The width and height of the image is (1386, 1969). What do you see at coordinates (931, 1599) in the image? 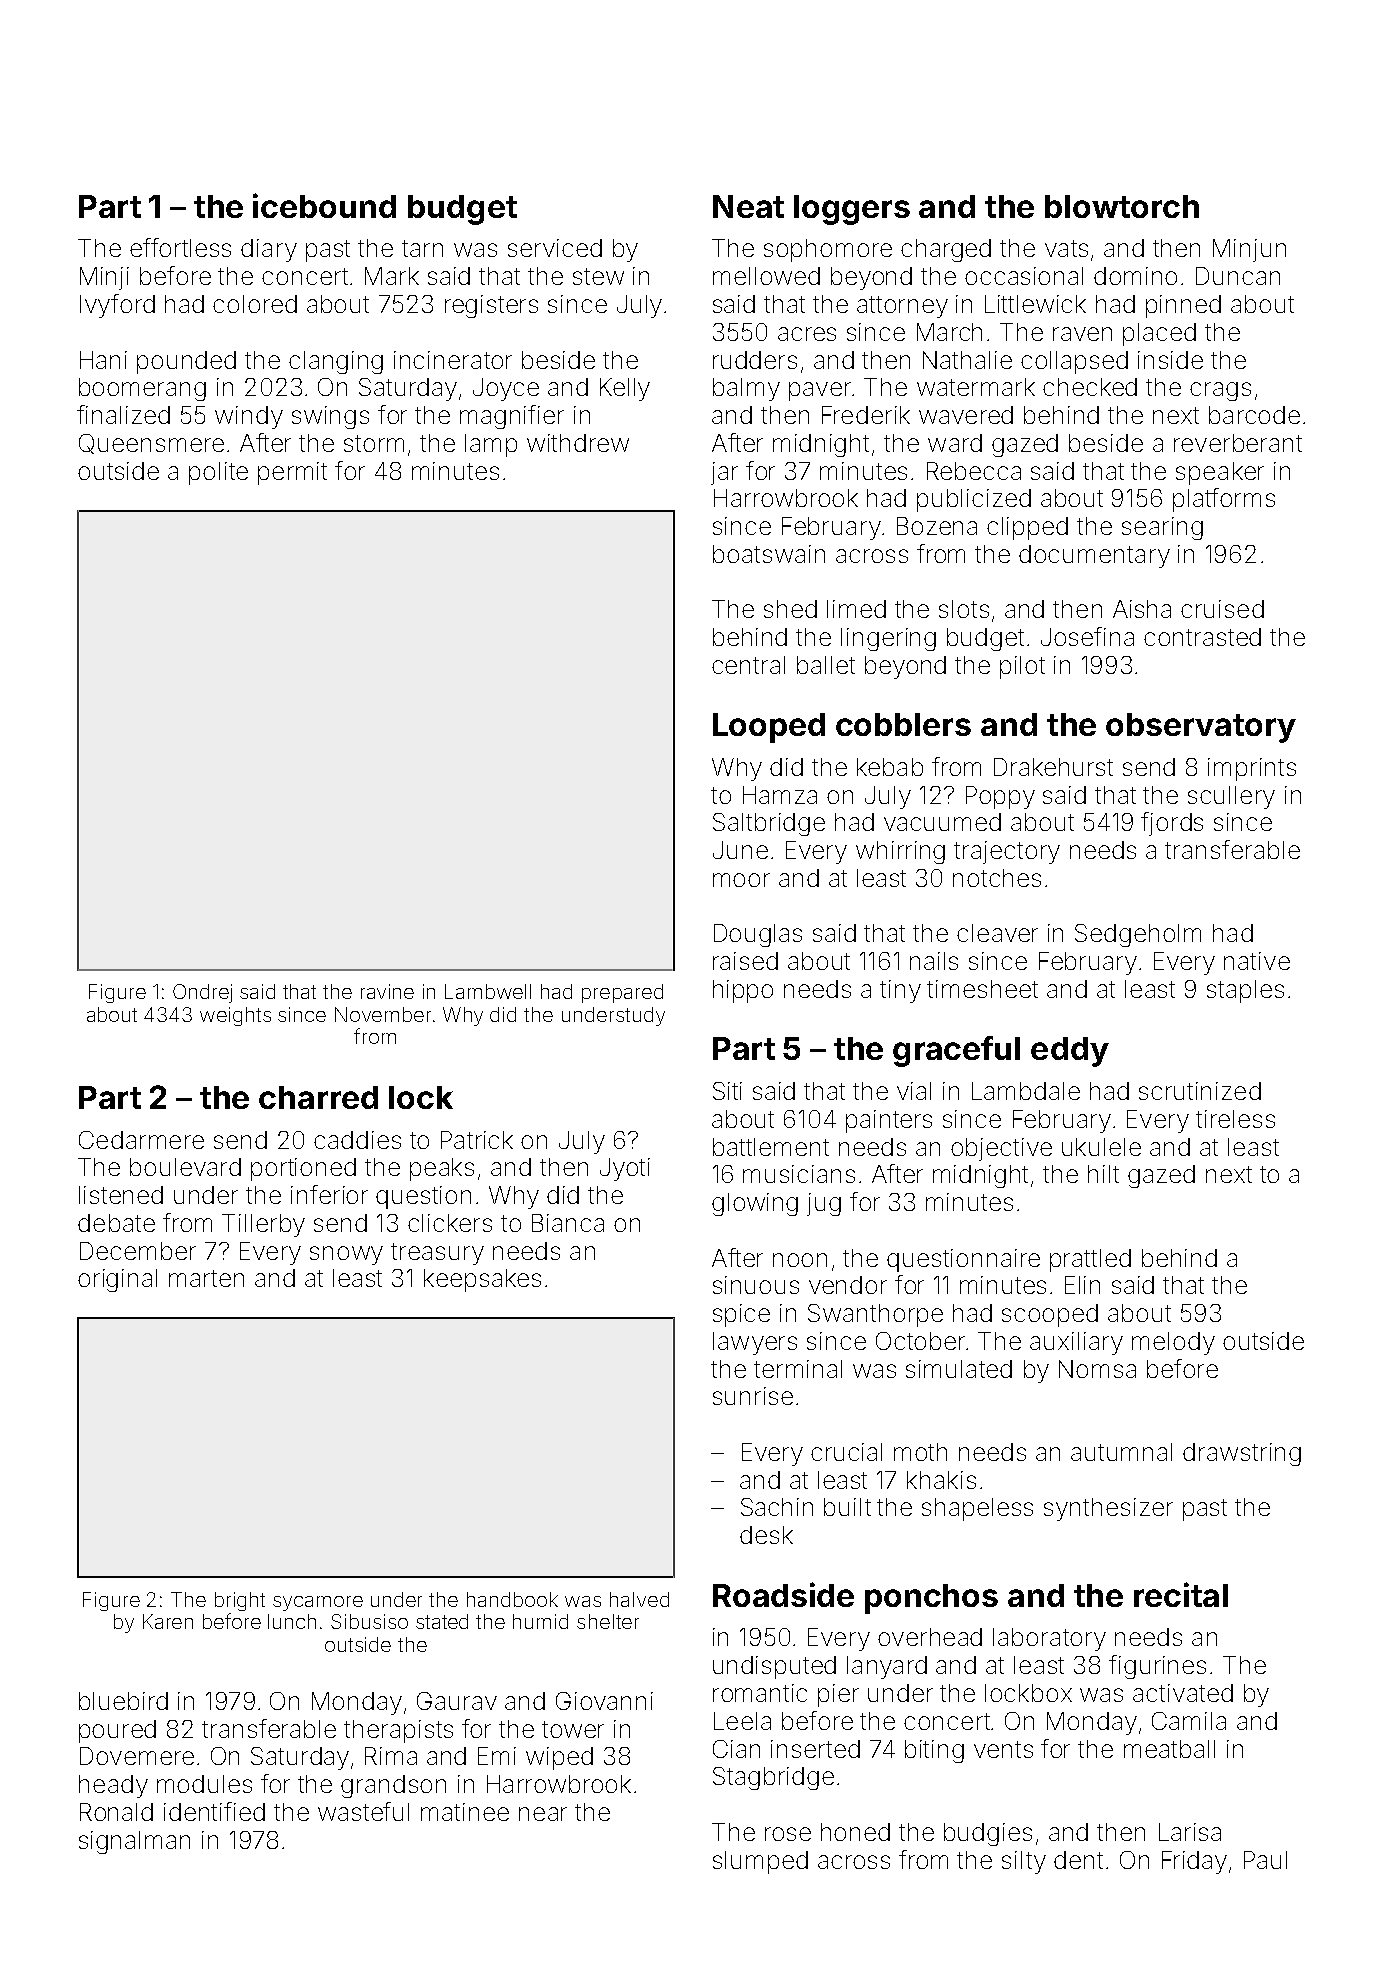
I see `ponchos` at bounding box center [931, 1599].
